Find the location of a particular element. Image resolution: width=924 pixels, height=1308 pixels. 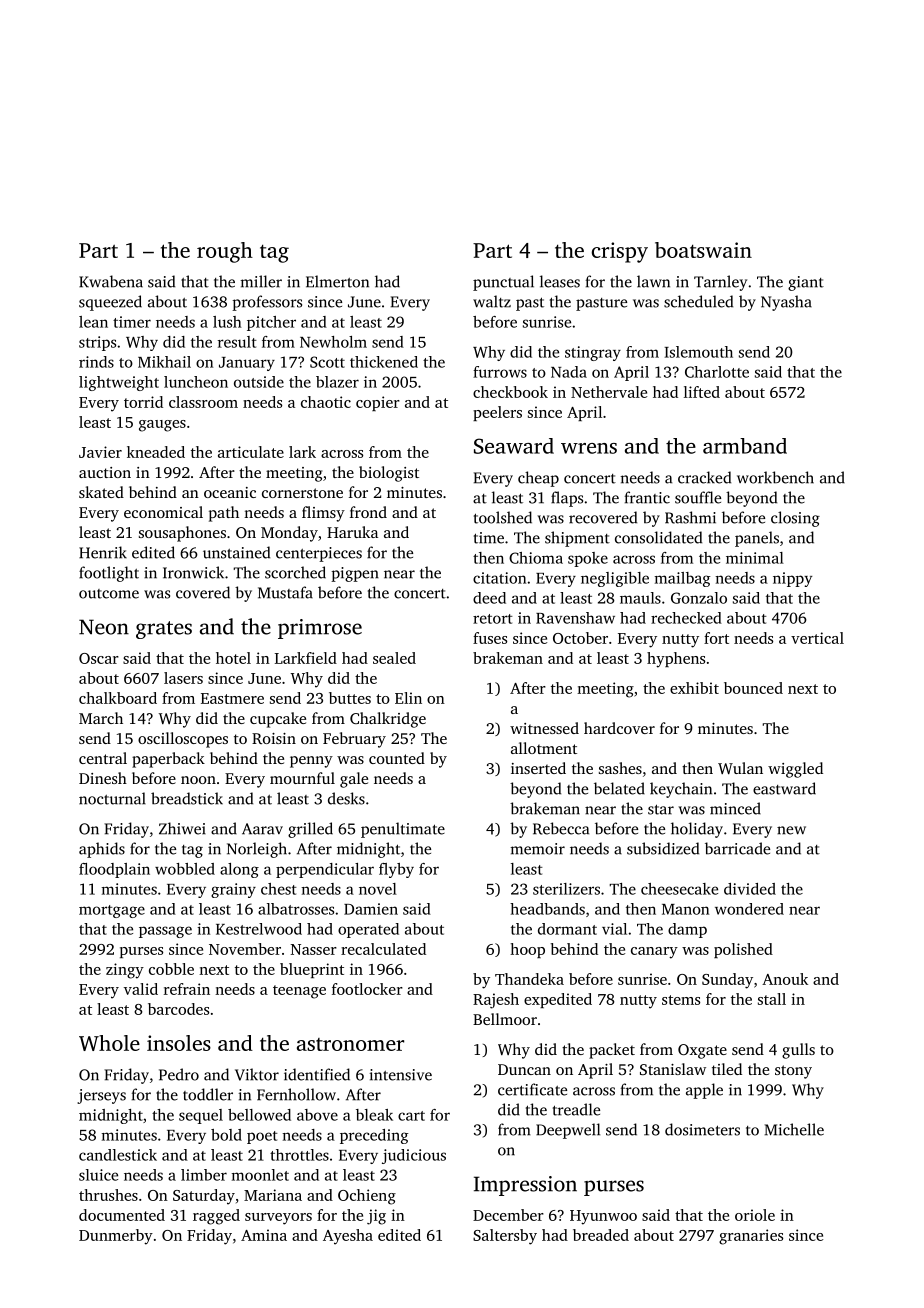

rough is located at coordinates (225, 252).
